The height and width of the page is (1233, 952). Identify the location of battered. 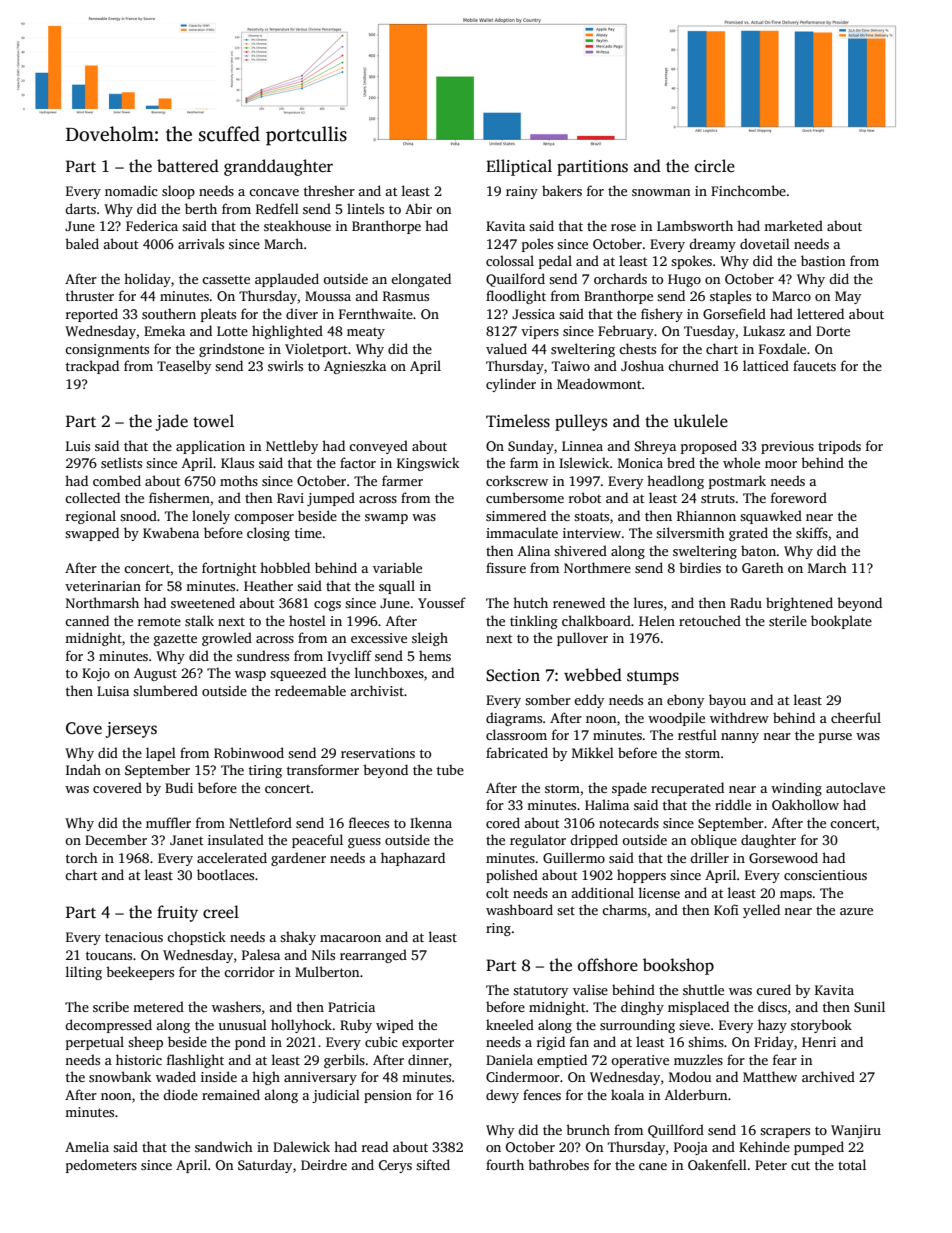
(188, 166).
